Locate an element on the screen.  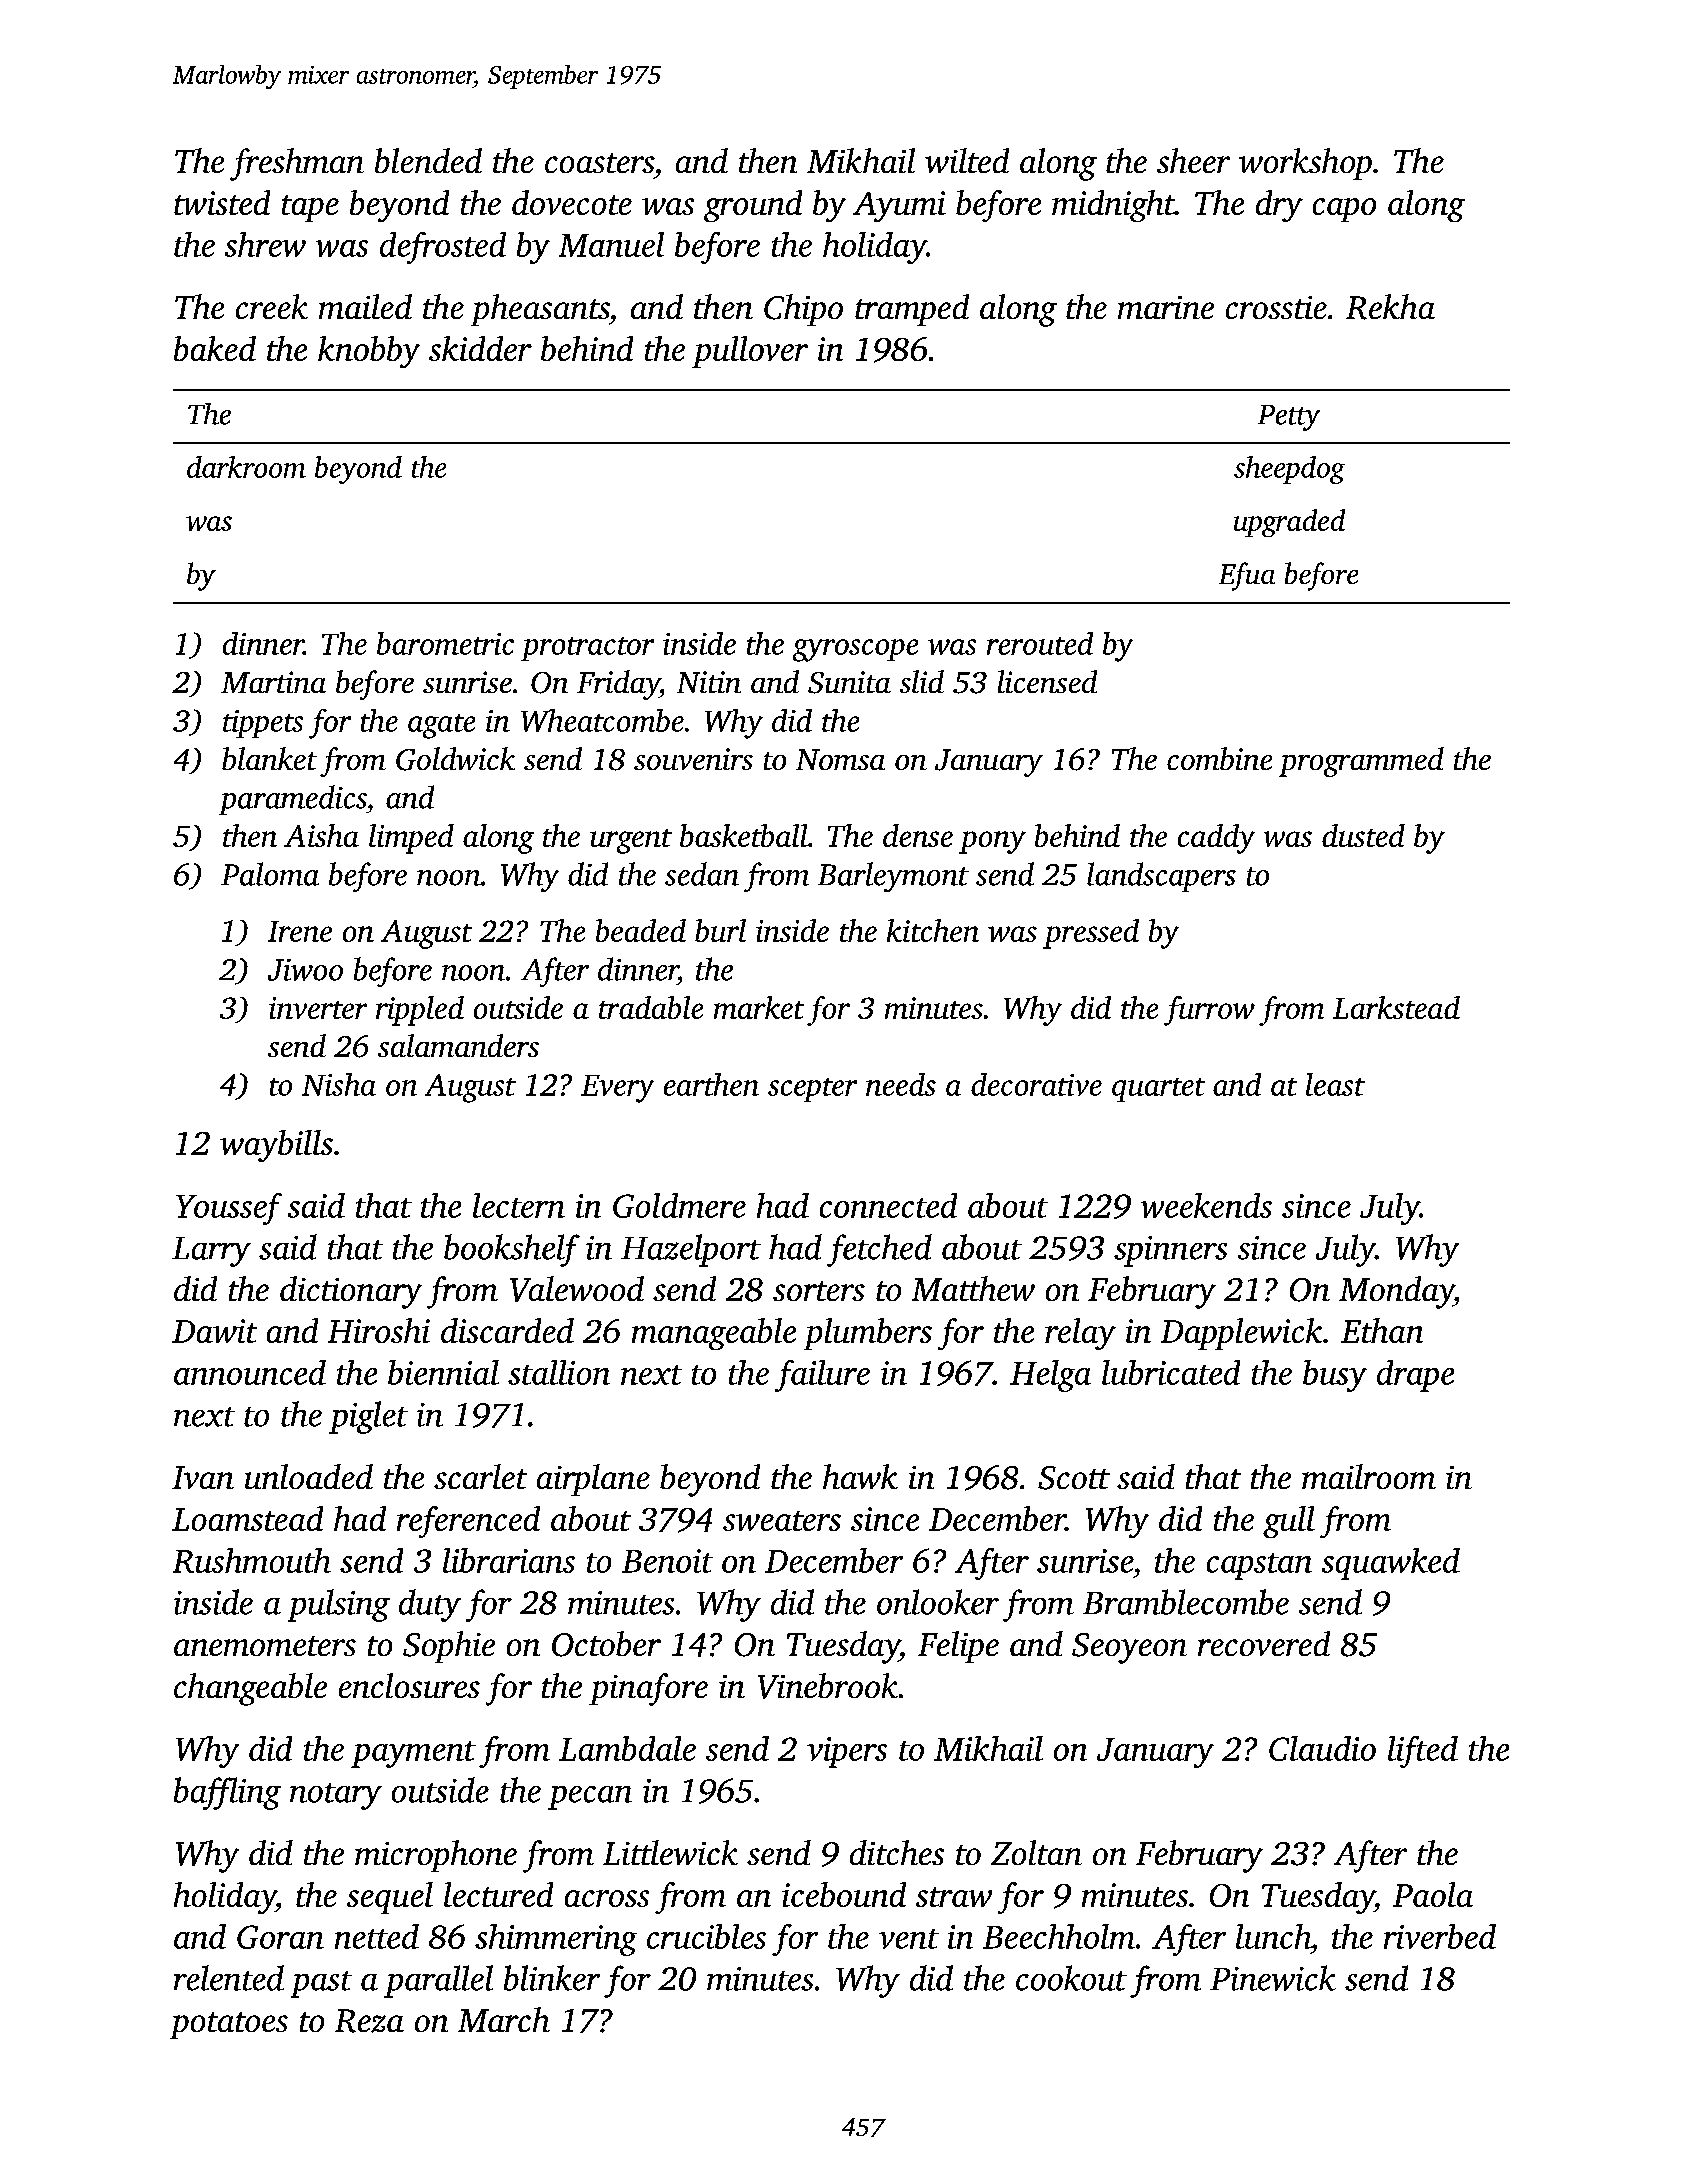
kitchen is located at coordinates (933, 930).
